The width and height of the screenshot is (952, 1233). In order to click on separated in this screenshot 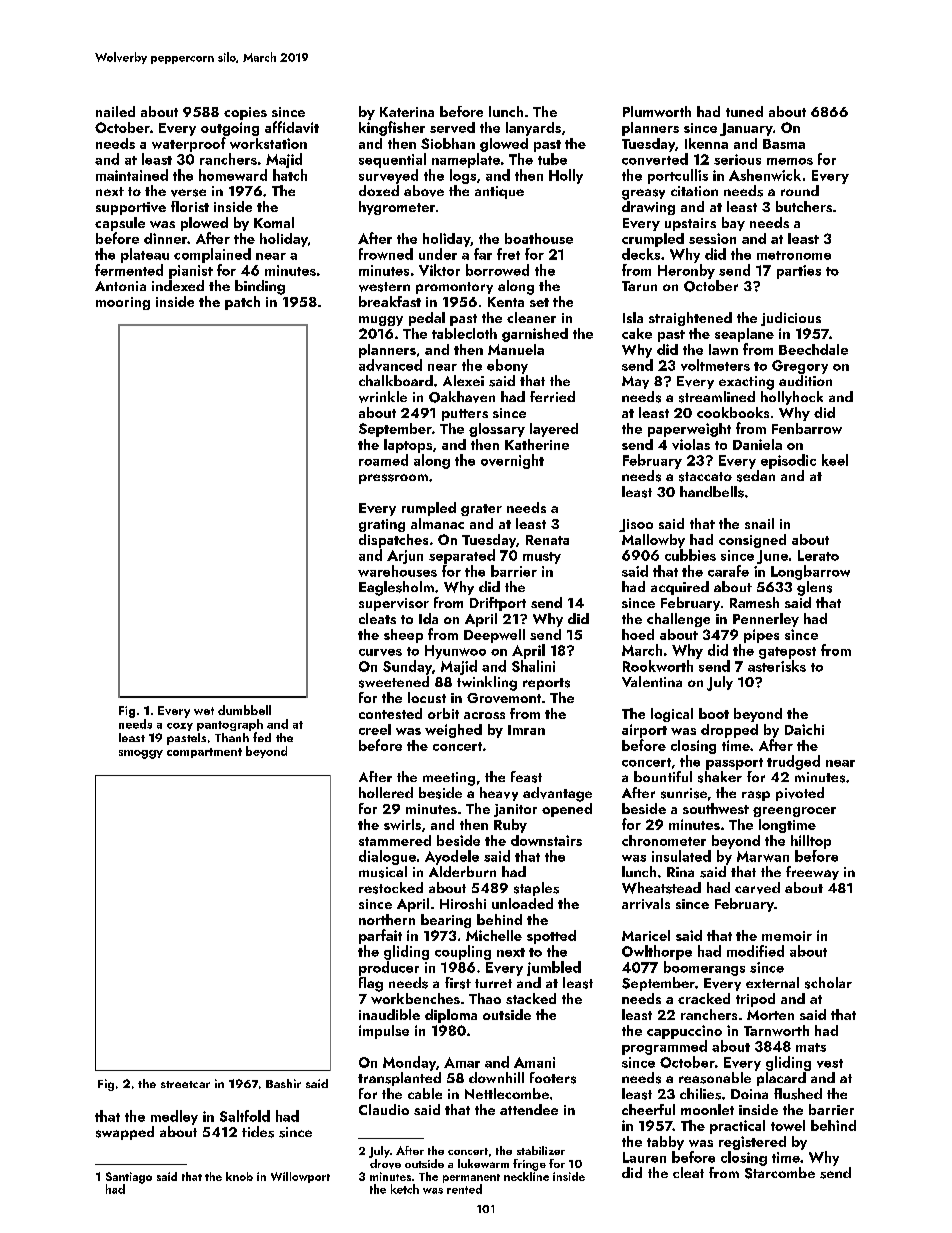, I will do `click(462, 556)`.
